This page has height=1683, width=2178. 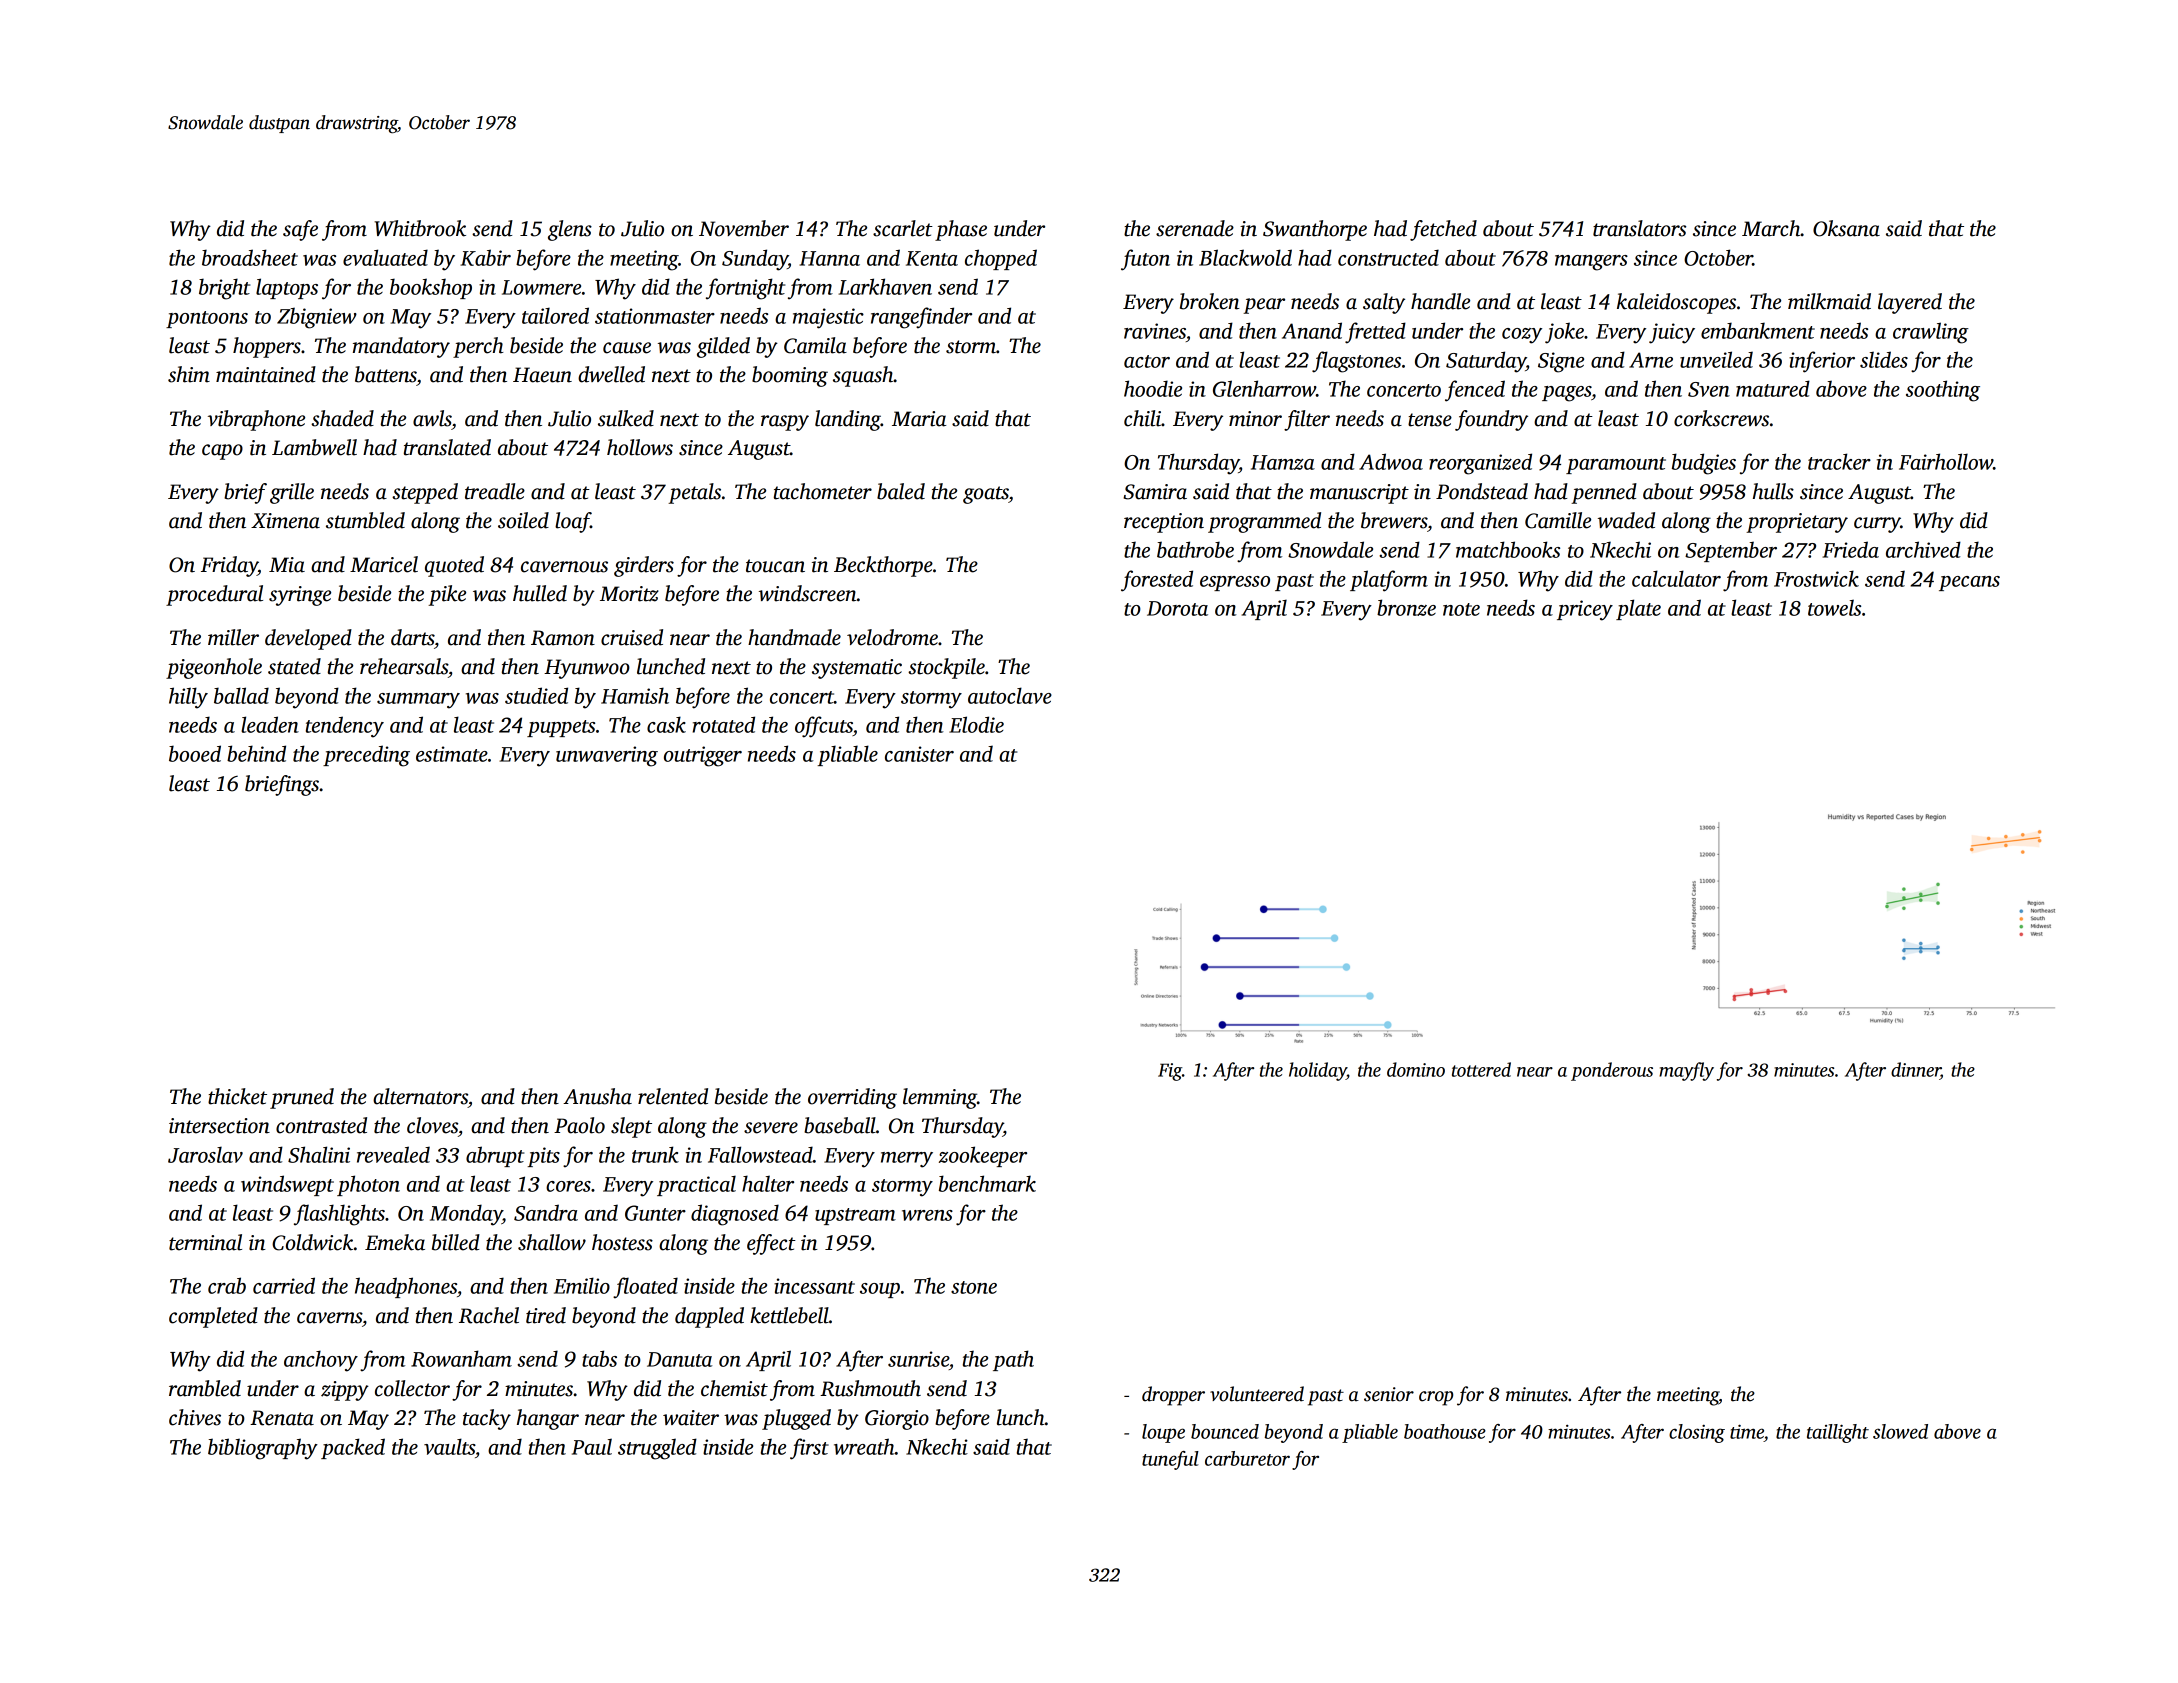 What do you see at coordinates (1564, 333) in the page?
I see `joke` at bounding box center [1564, 333].
